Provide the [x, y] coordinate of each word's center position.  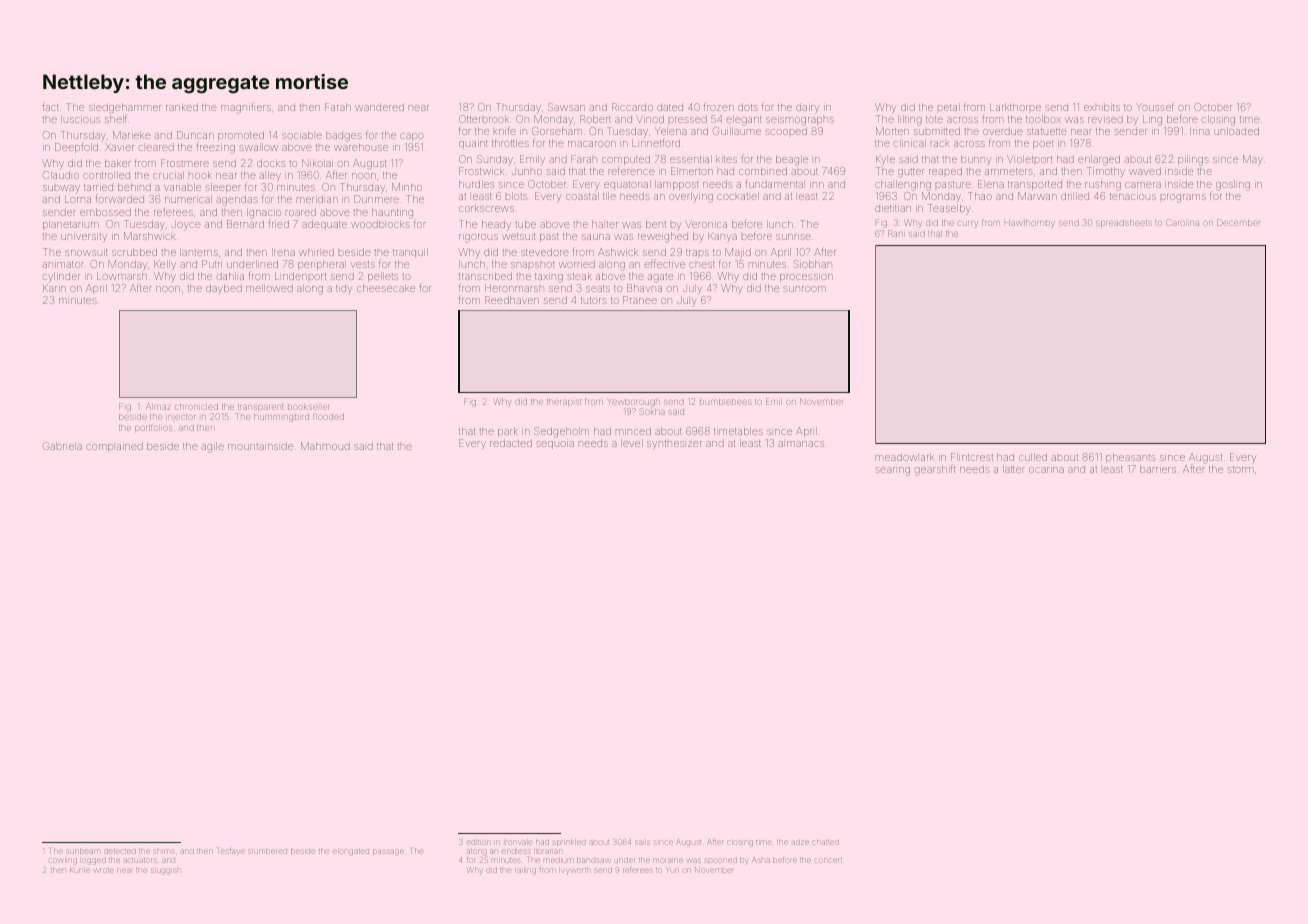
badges [344, 136]
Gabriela [62, 446]
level [632, 443]
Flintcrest [972, 457]
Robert [595, 119]
